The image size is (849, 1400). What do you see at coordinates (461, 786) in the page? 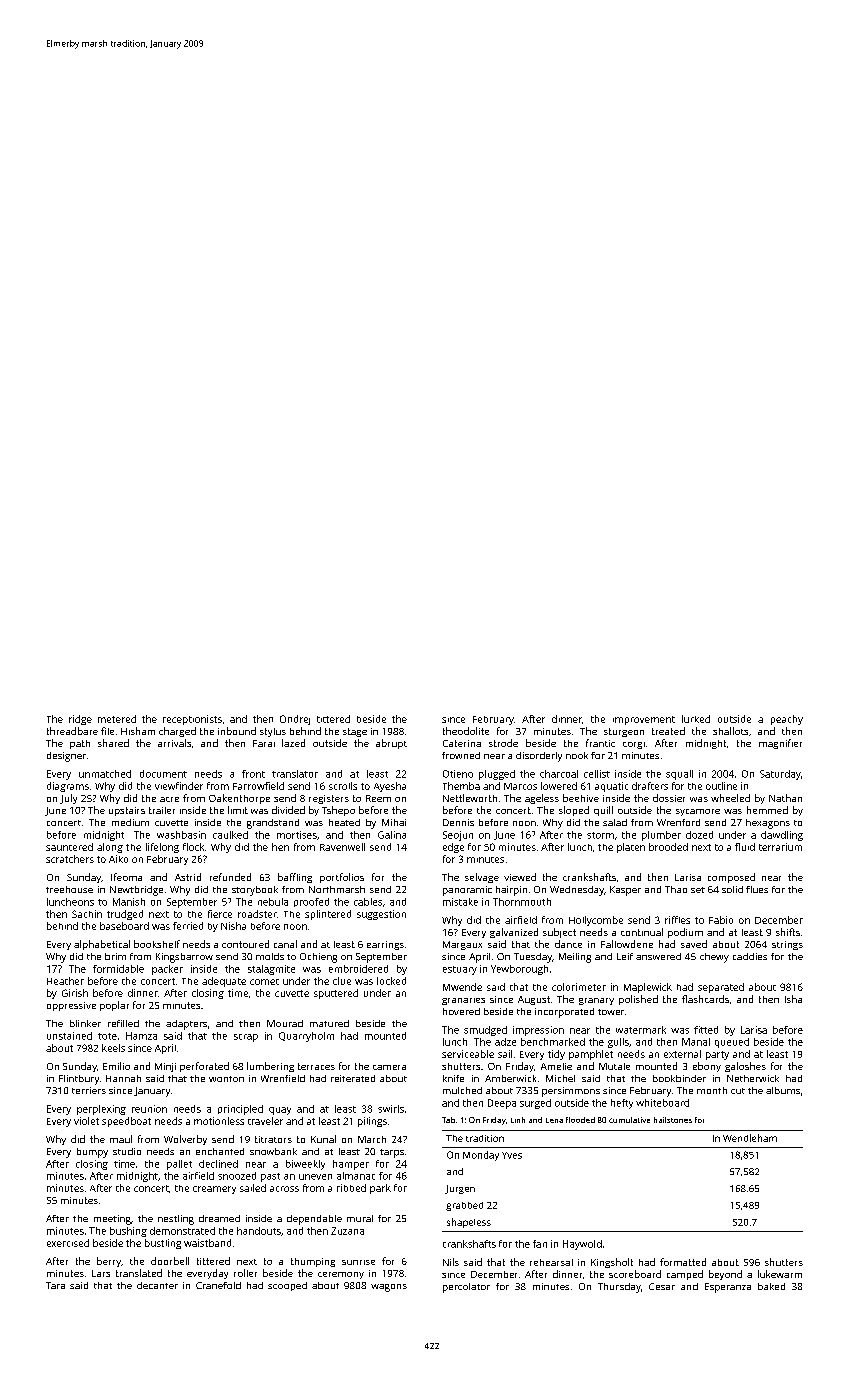
I see `Themba` at bounding box center [461, 786].
